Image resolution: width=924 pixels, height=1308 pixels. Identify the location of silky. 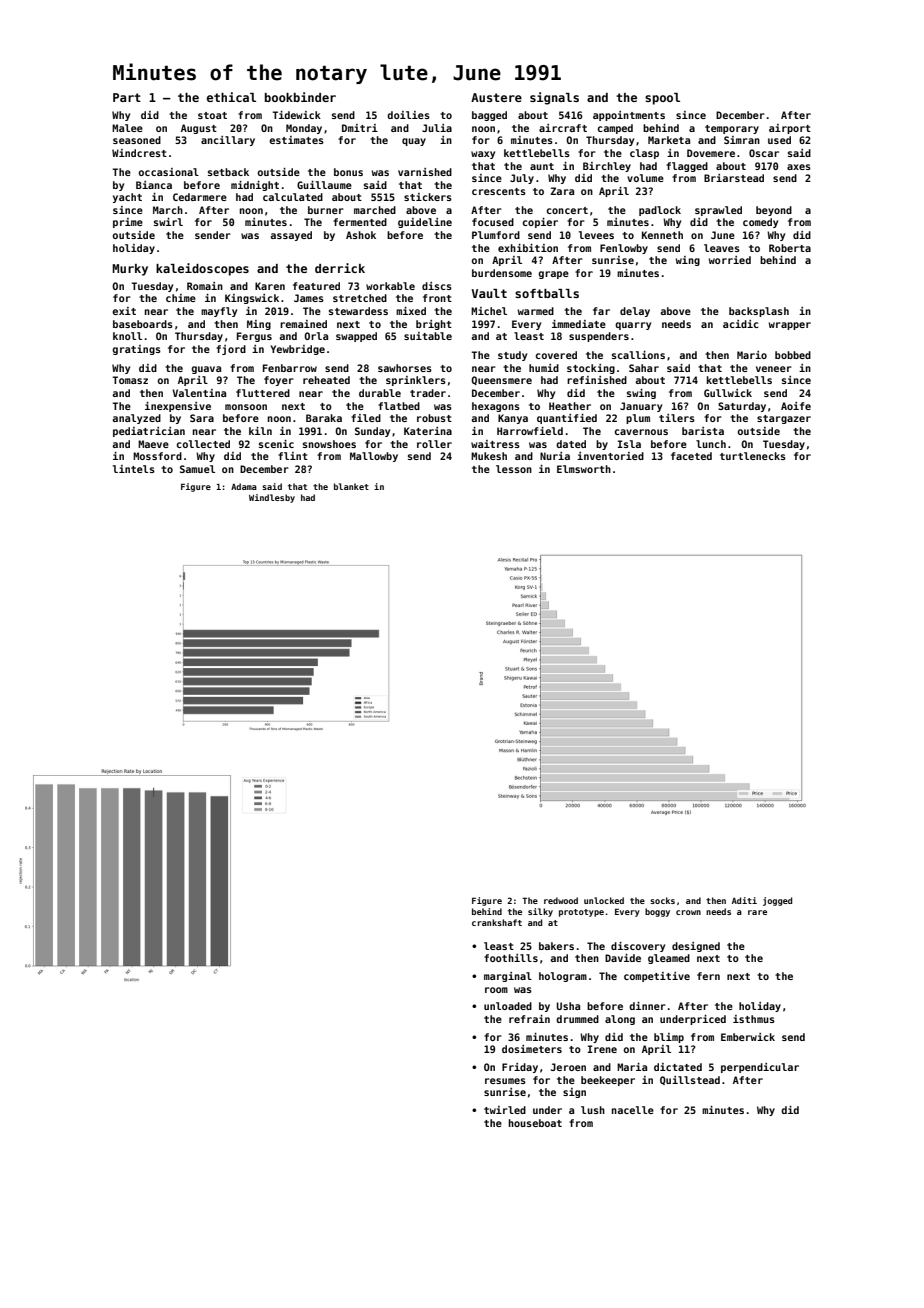
(540, 912).
